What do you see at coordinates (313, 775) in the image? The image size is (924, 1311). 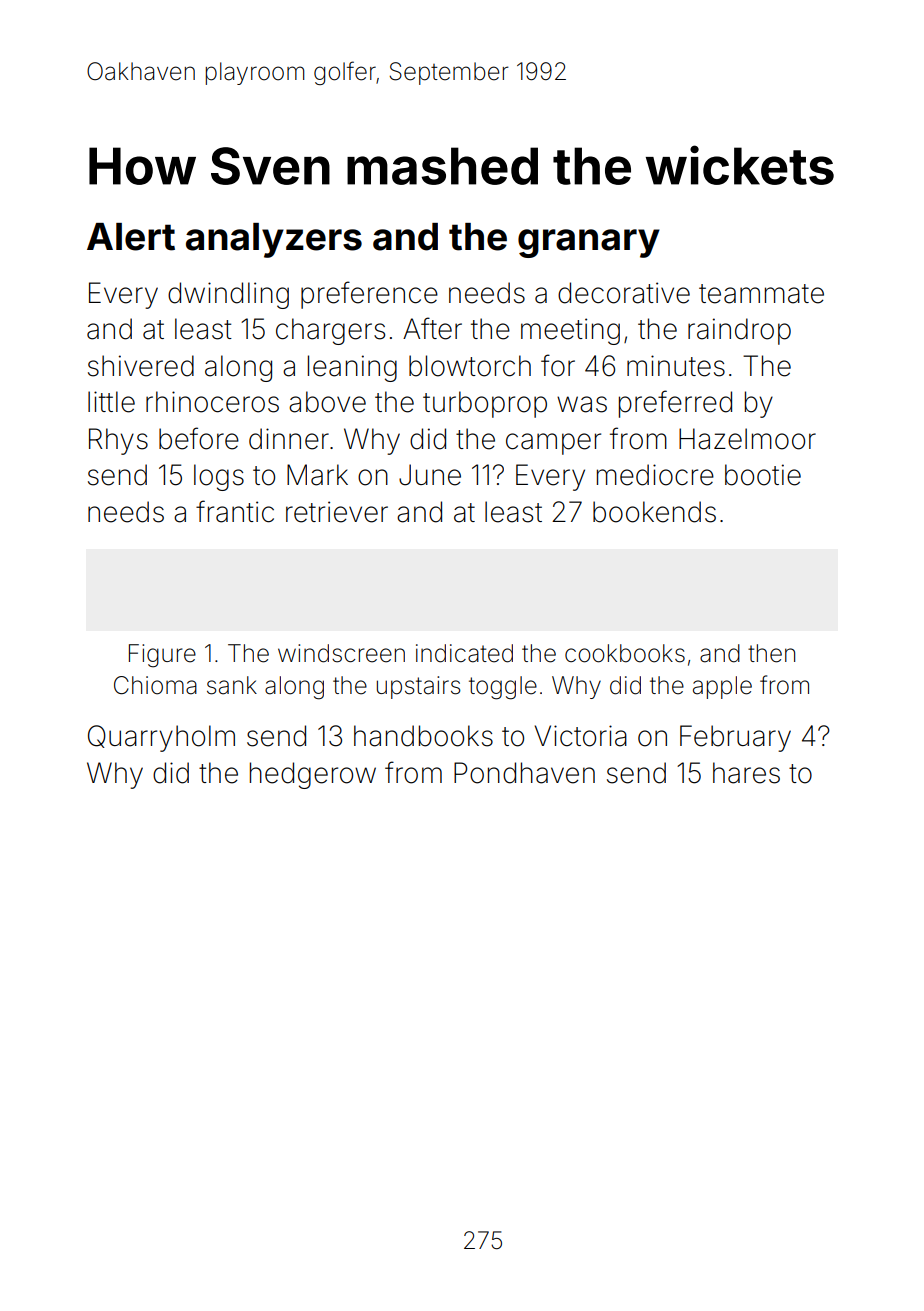 I see `hedgerow` at bounding box center [313, 775].
